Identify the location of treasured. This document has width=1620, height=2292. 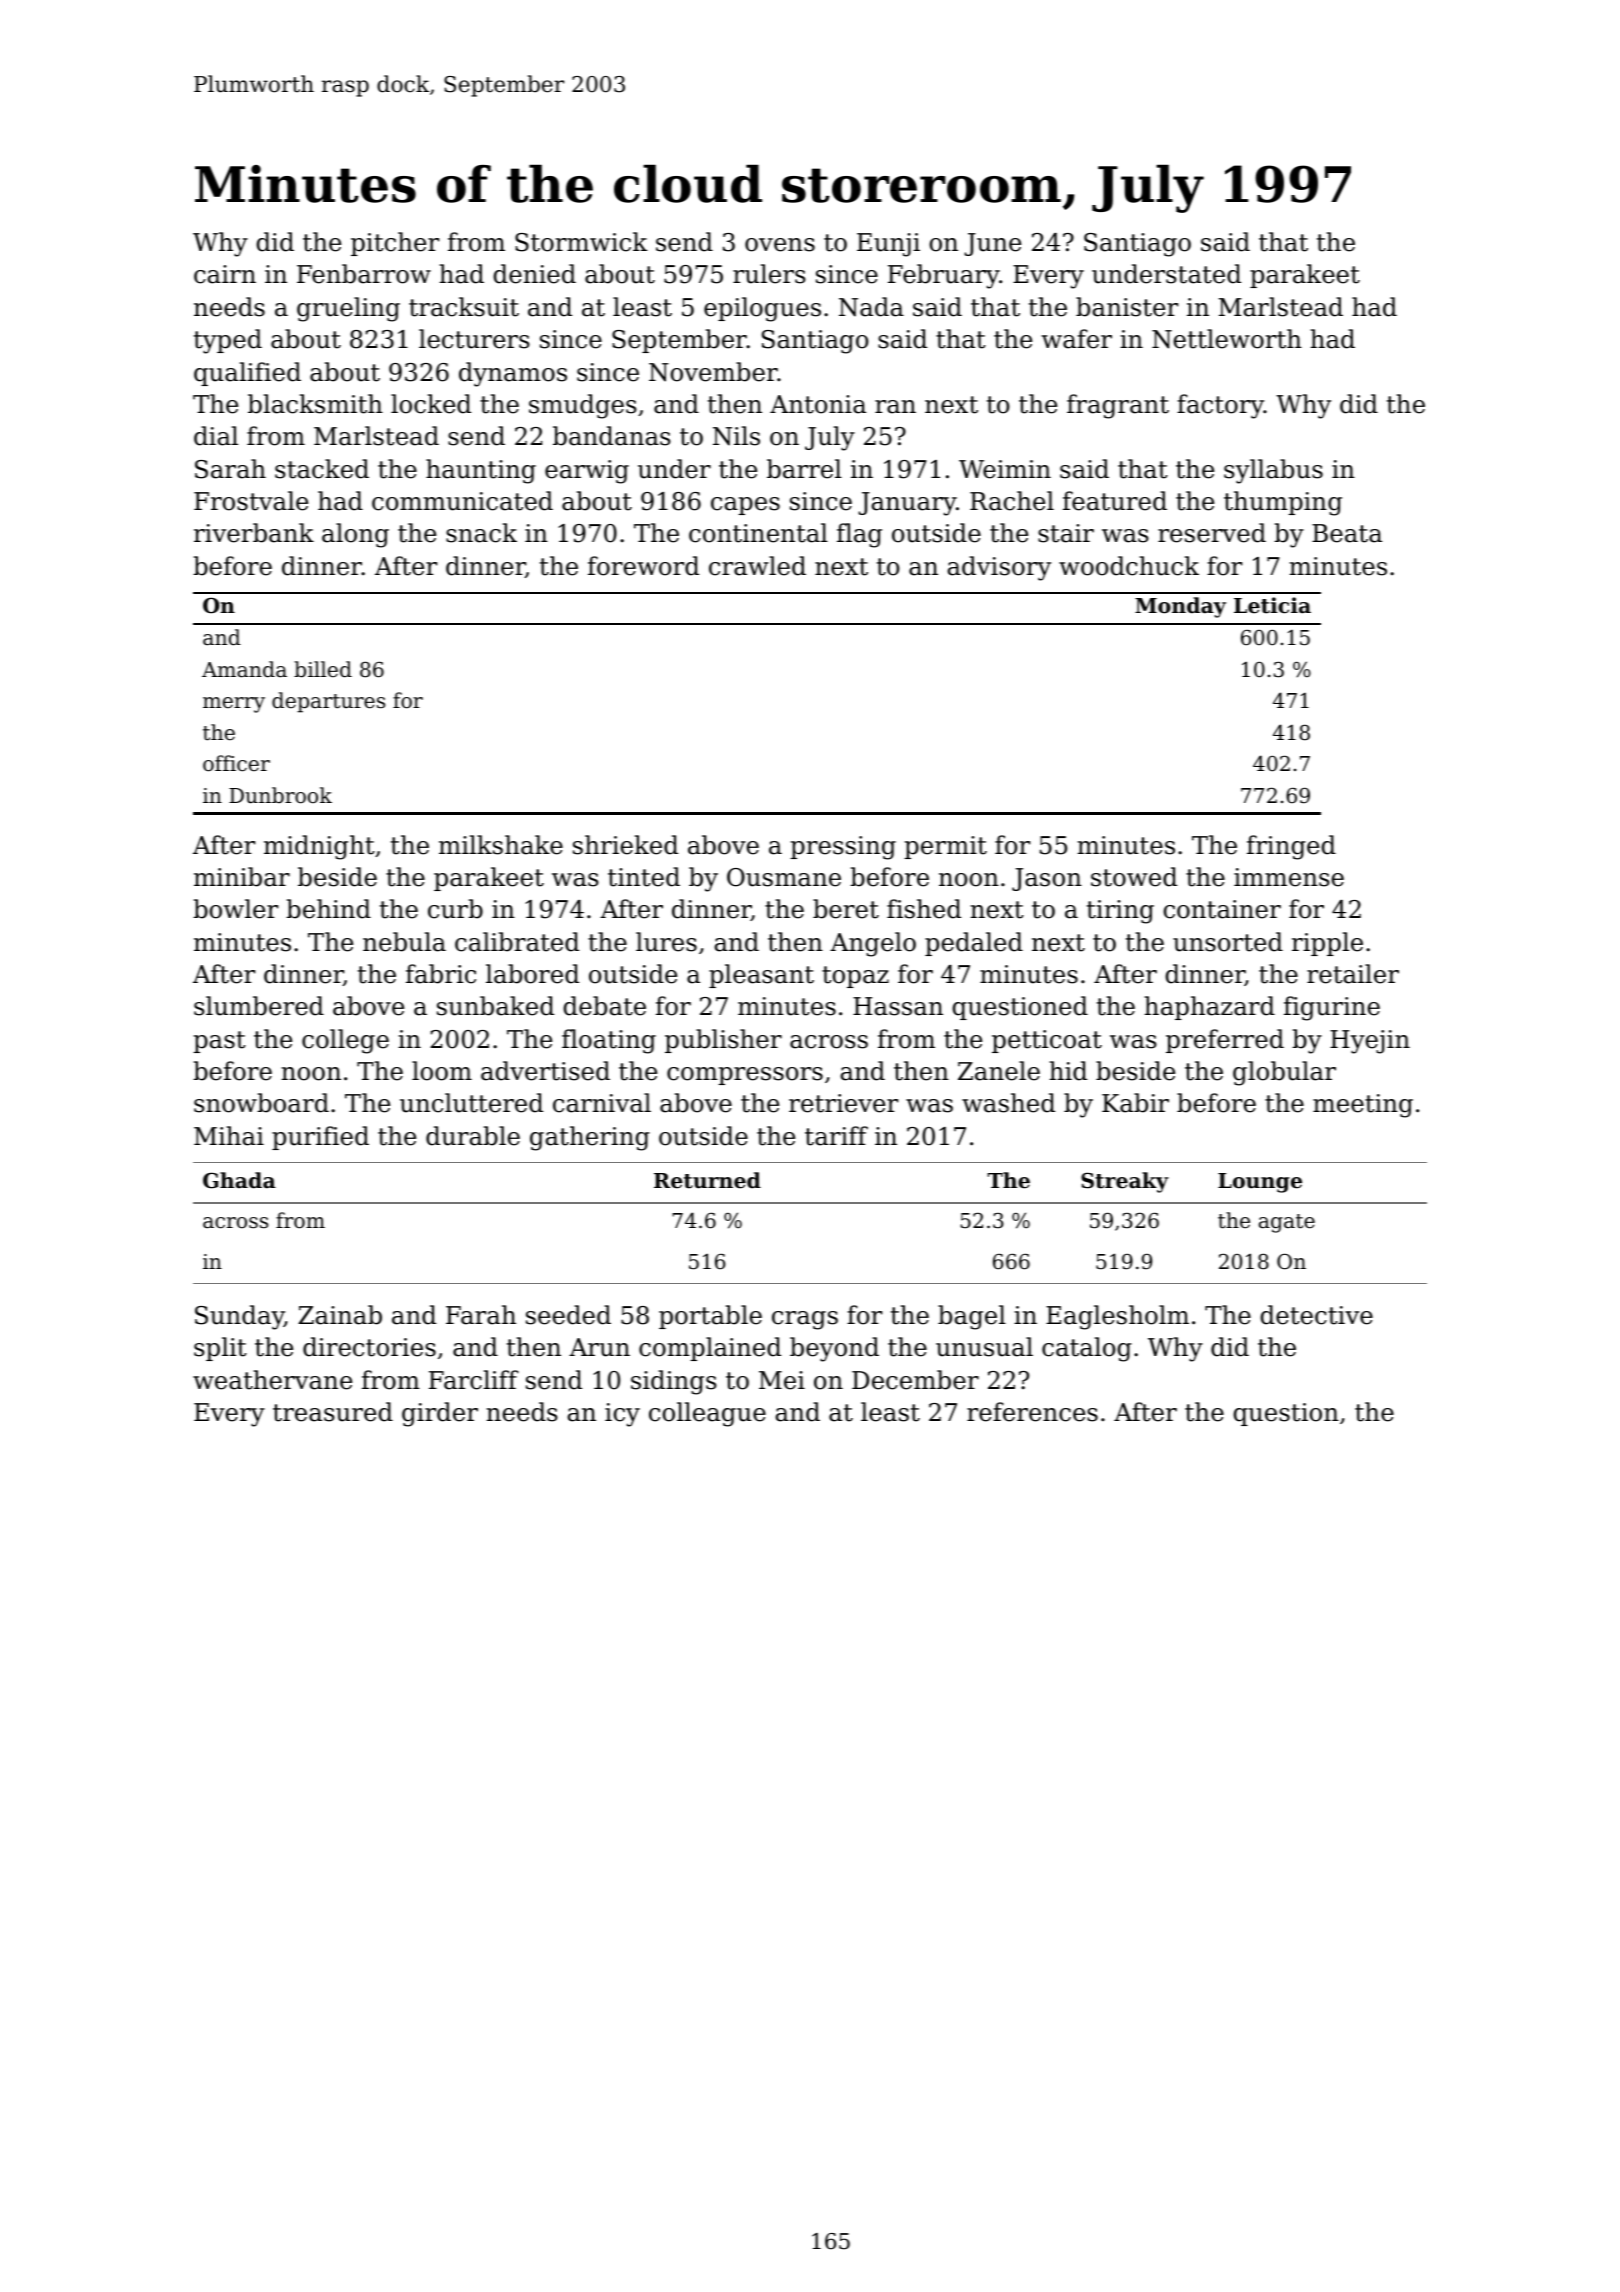
(333, 1412).
